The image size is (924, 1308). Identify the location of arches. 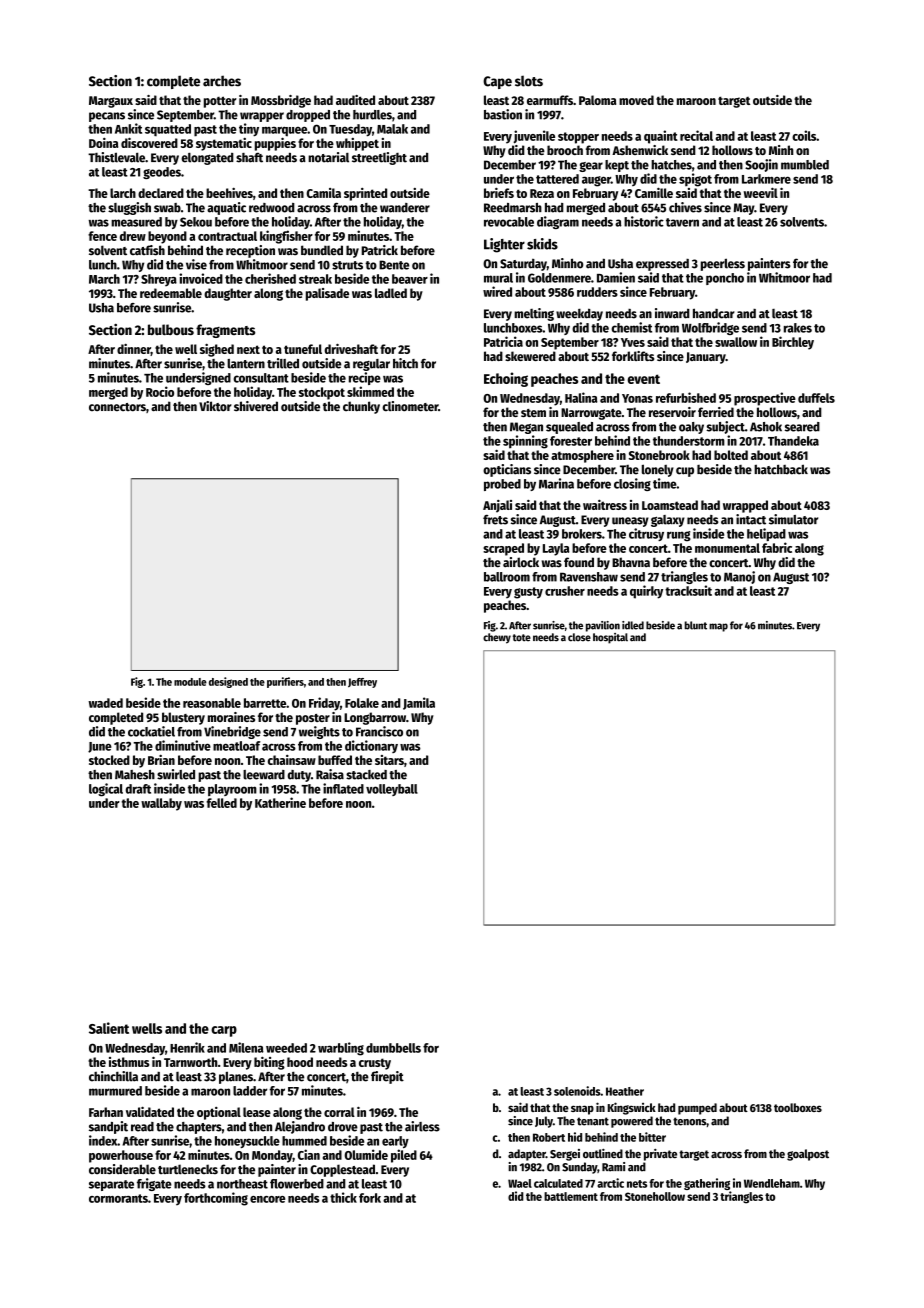
(222, 81).
